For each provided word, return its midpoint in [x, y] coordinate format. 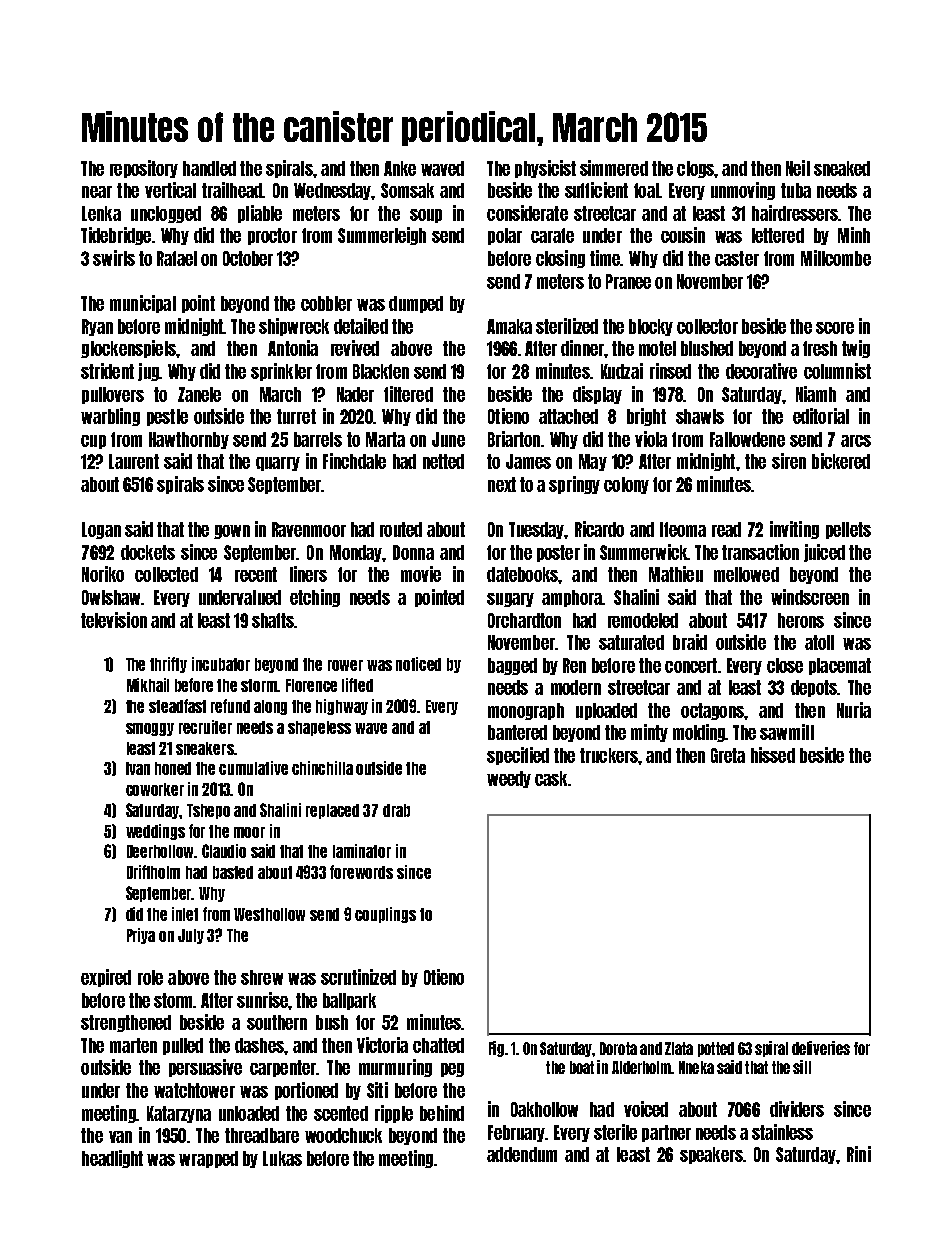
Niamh [816, 394]
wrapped [208, 1159]
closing [560, 259]
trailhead [232, 190]
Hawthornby [189, 440]
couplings [385, 915]
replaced [332, 811]
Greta [728, 755]
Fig [496, 1049]
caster [737, 258]
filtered [408, 394]
